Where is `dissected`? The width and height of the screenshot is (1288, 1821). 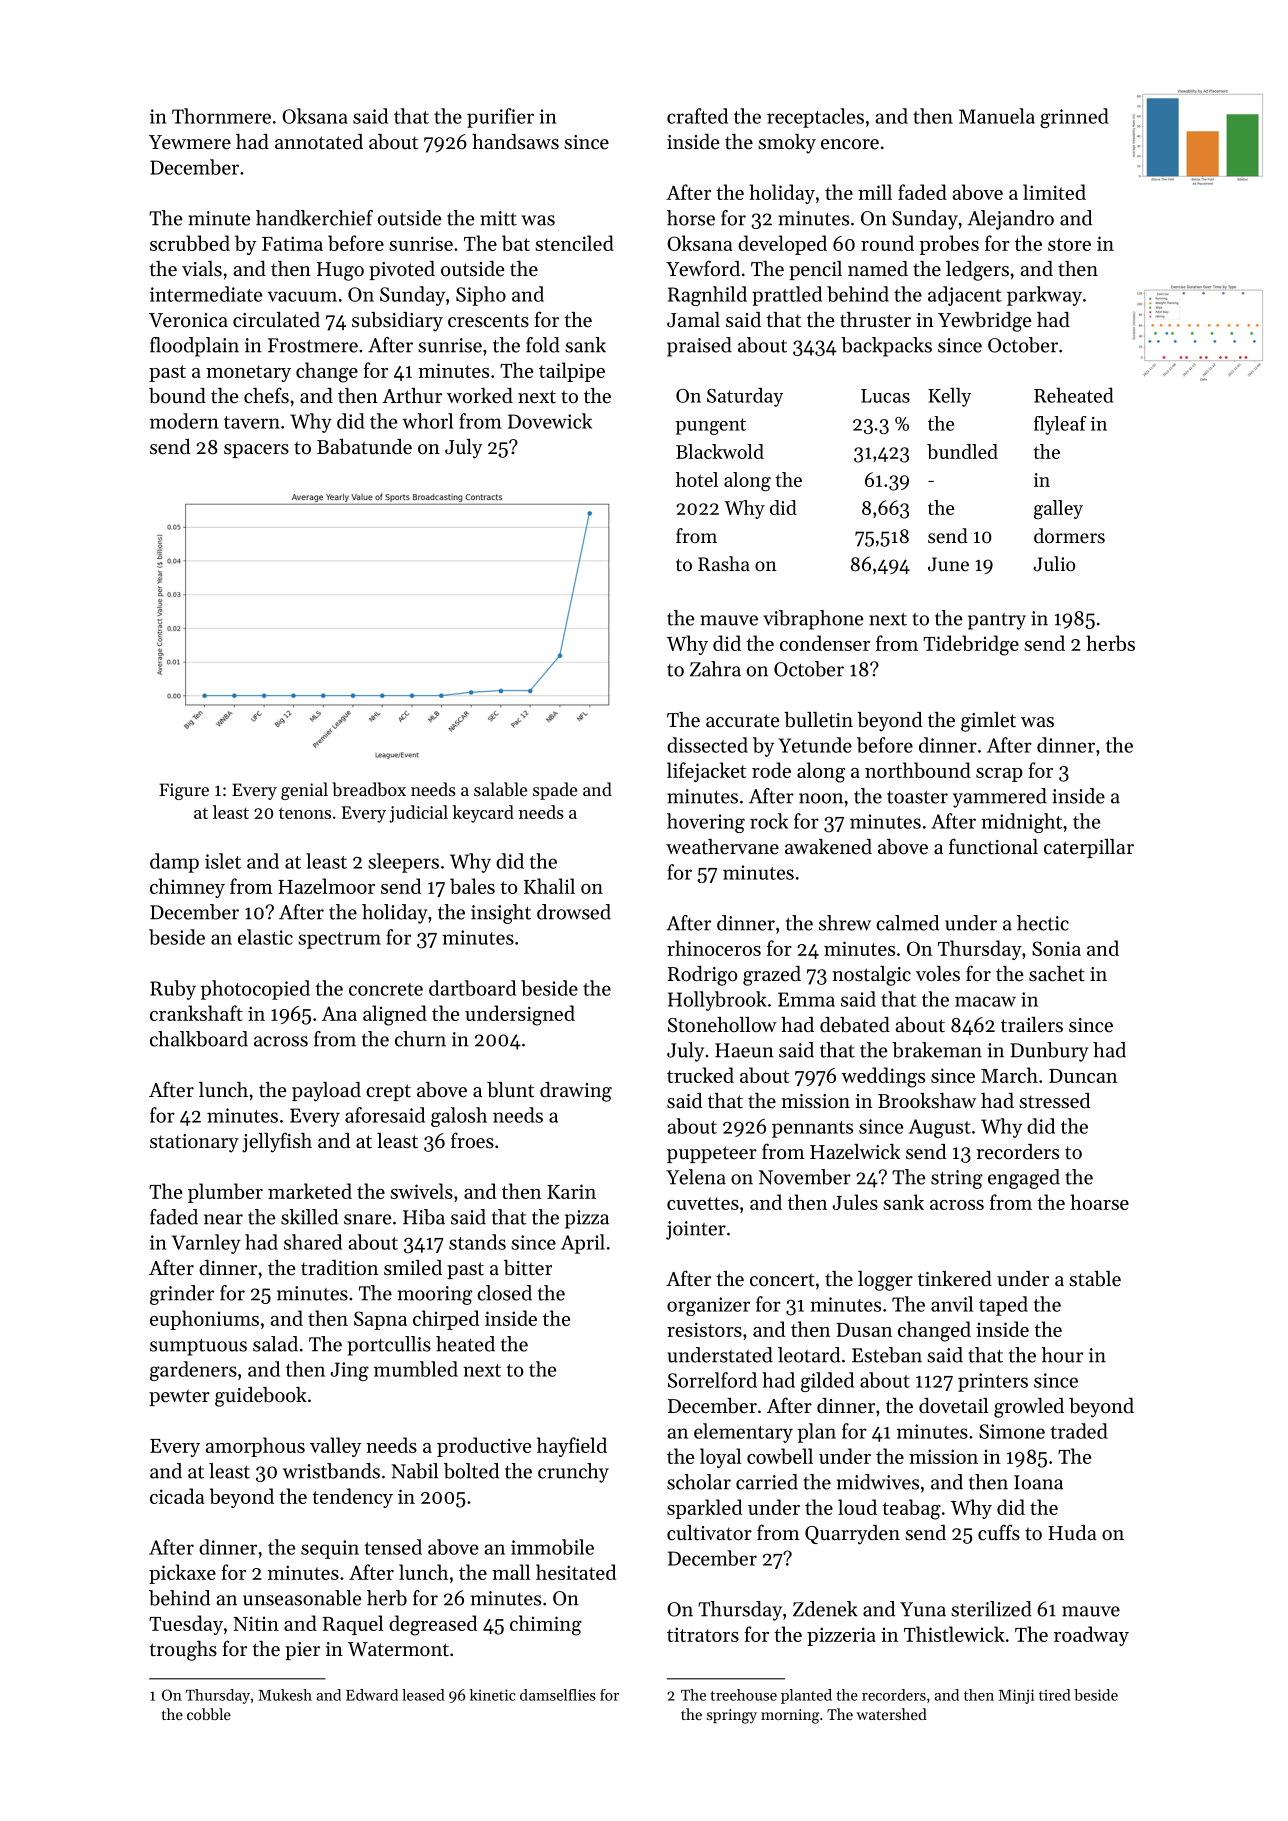 dissected is located at coordinates (707, 745).
